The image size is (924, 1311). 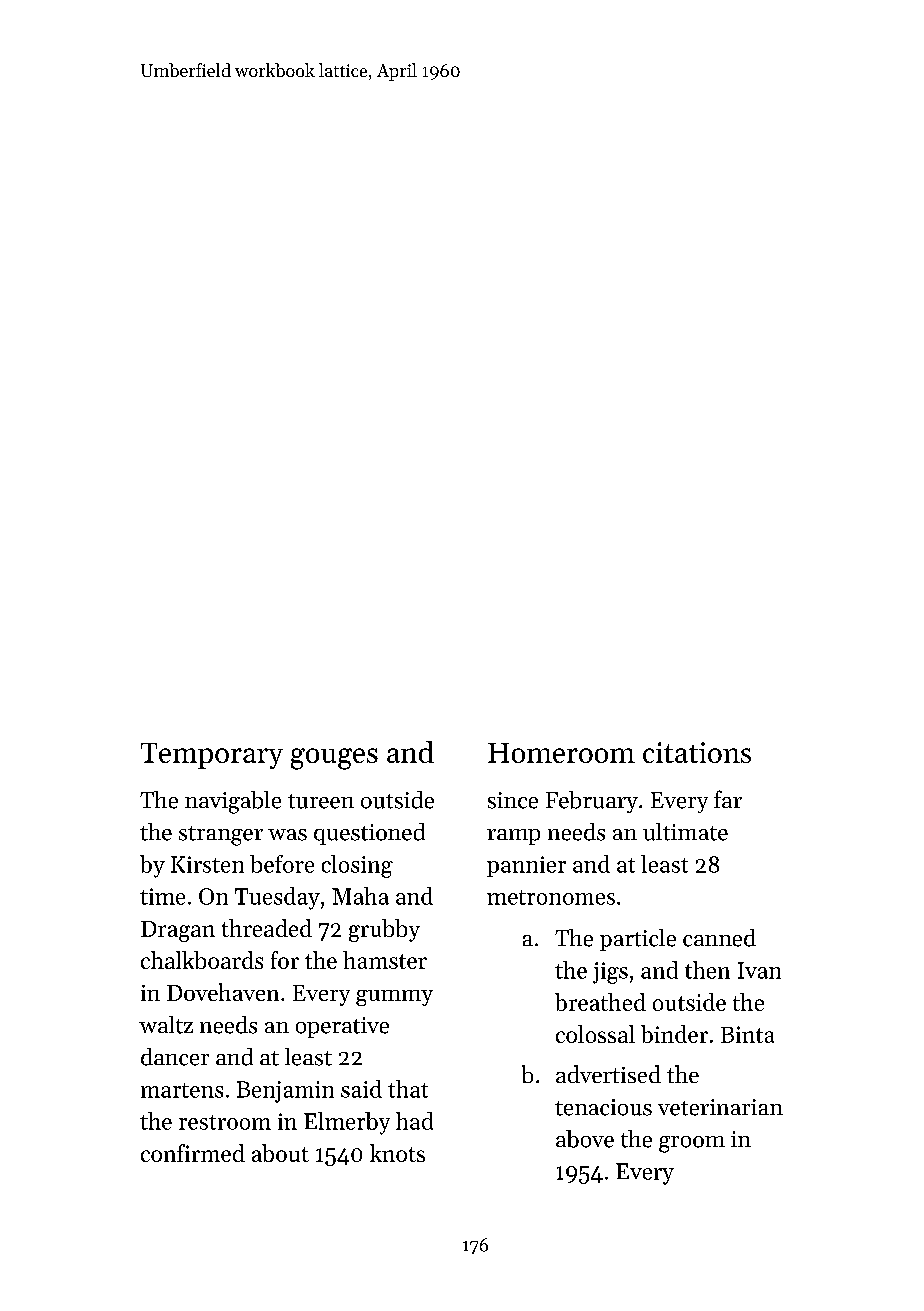 I want to click on confirmed, so click(x=193, y=1153).
